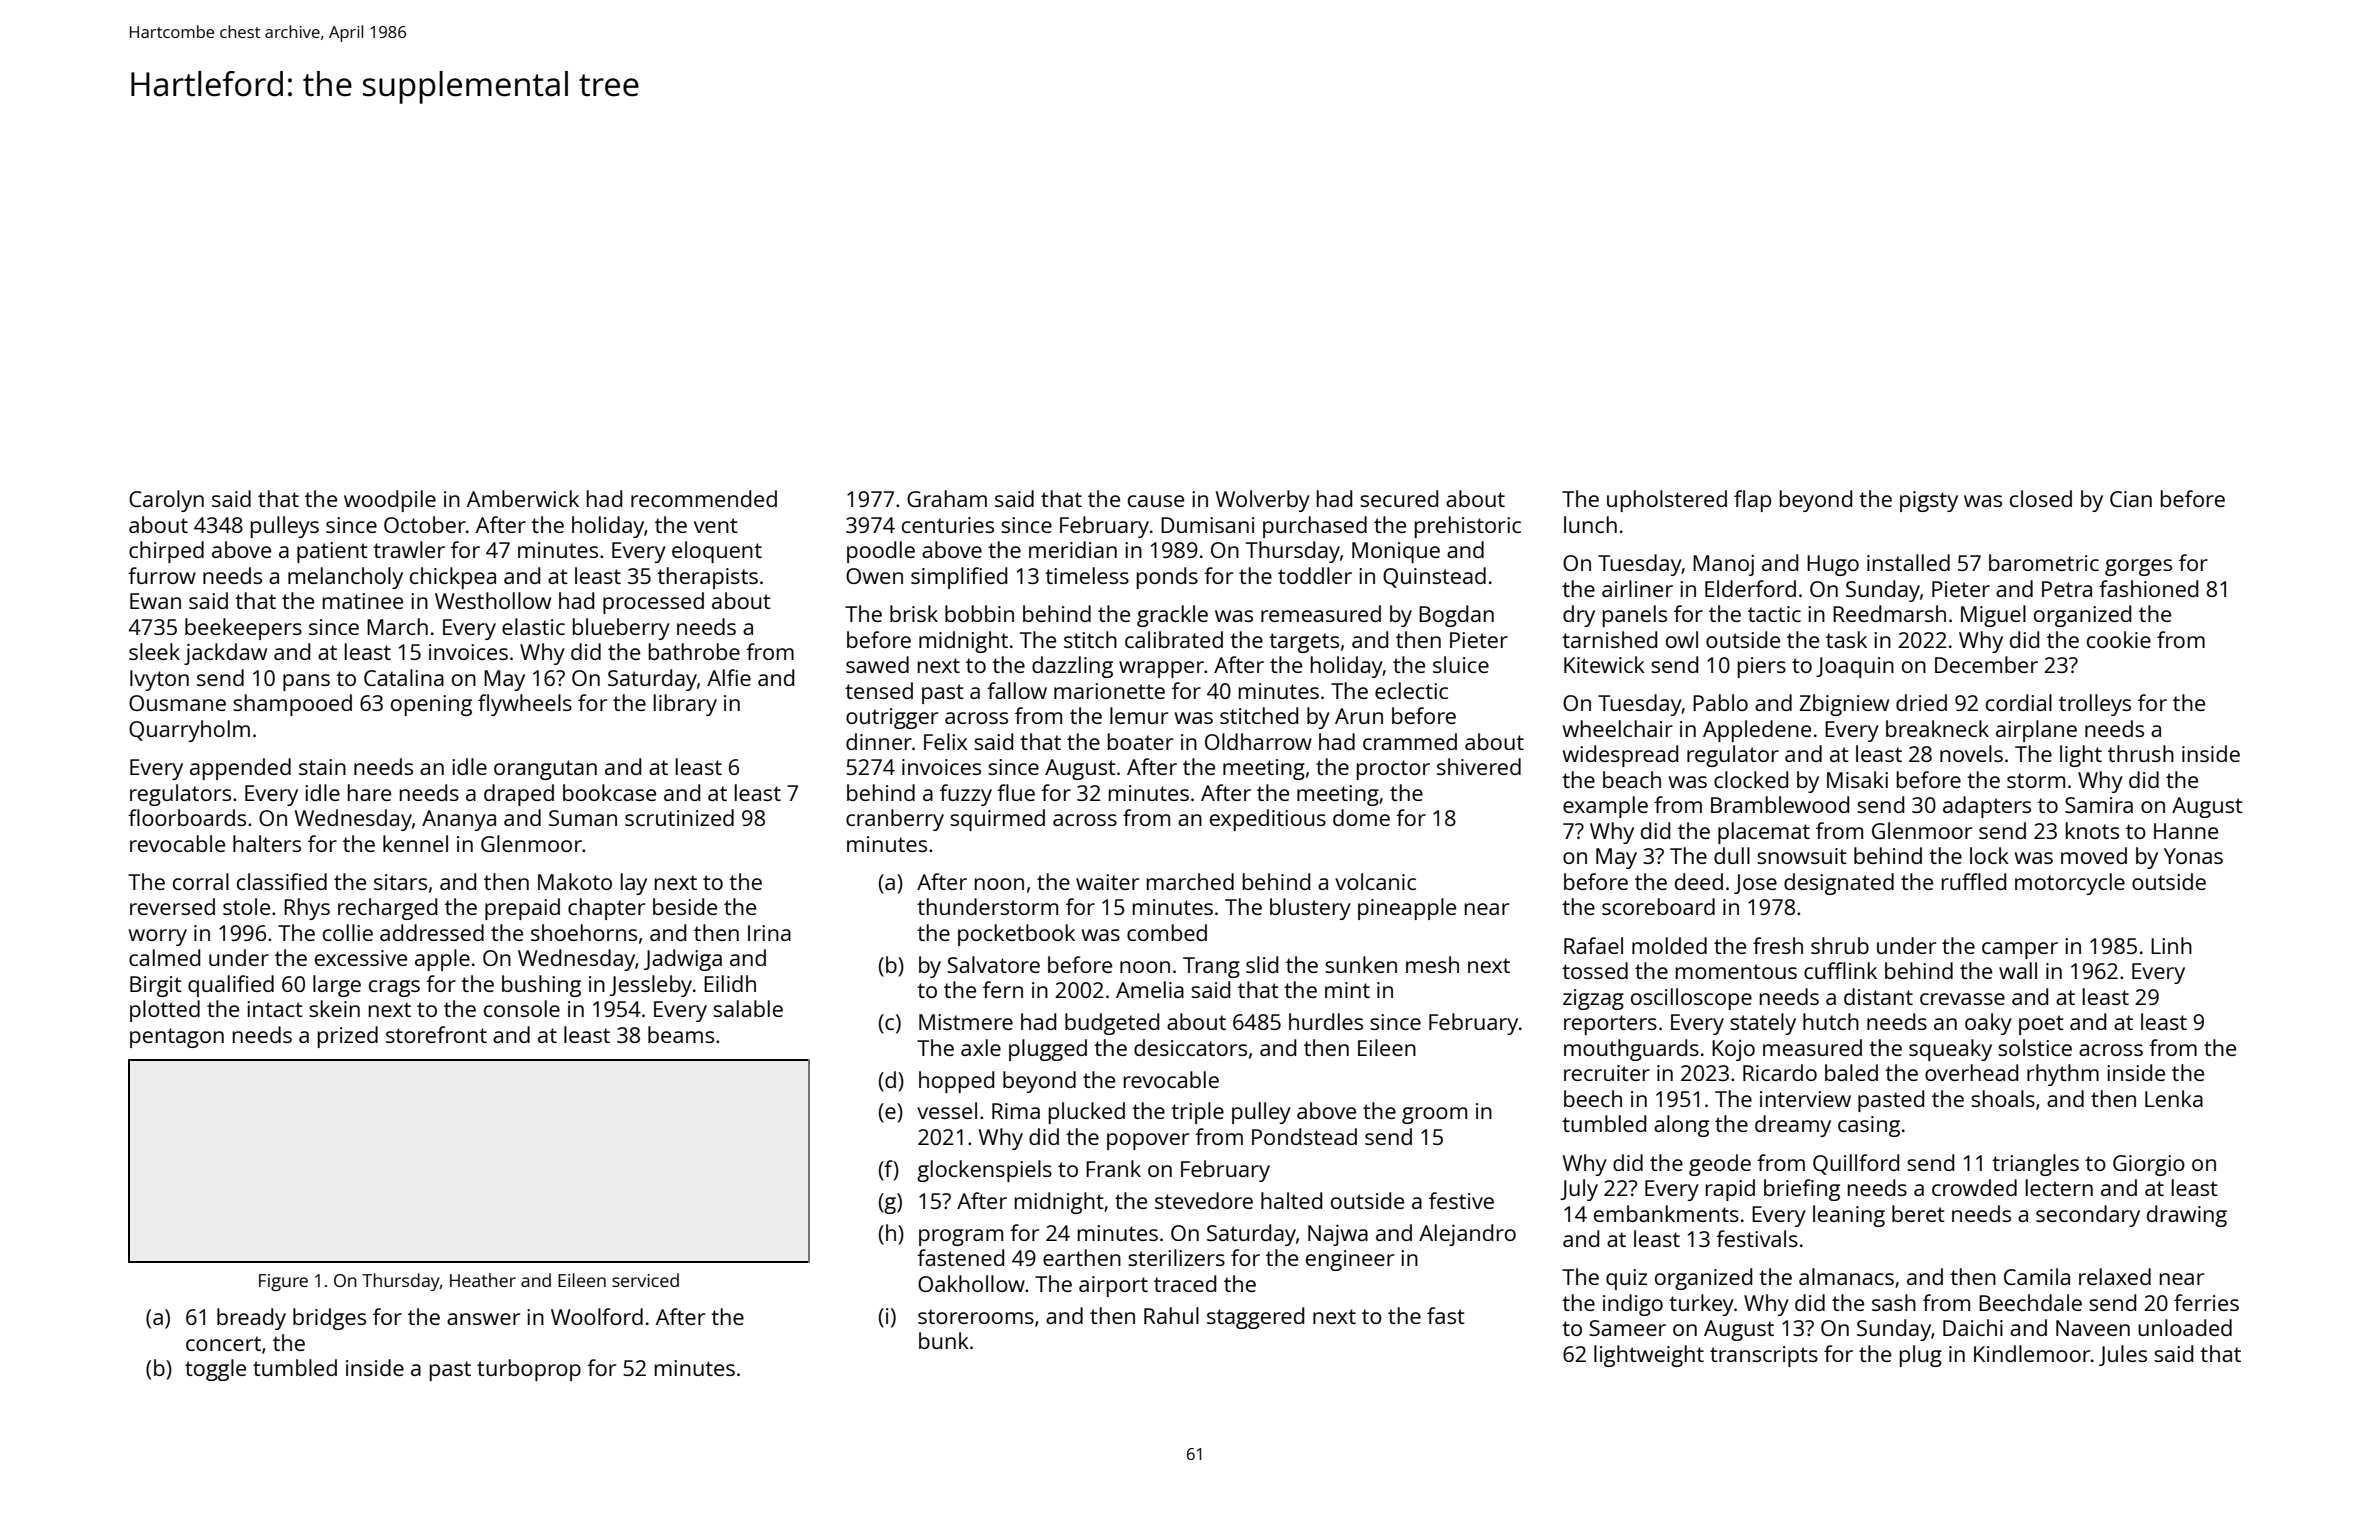 The image size is (2372, 1535). I want to click on Lenka, so click(2174, 1098).
